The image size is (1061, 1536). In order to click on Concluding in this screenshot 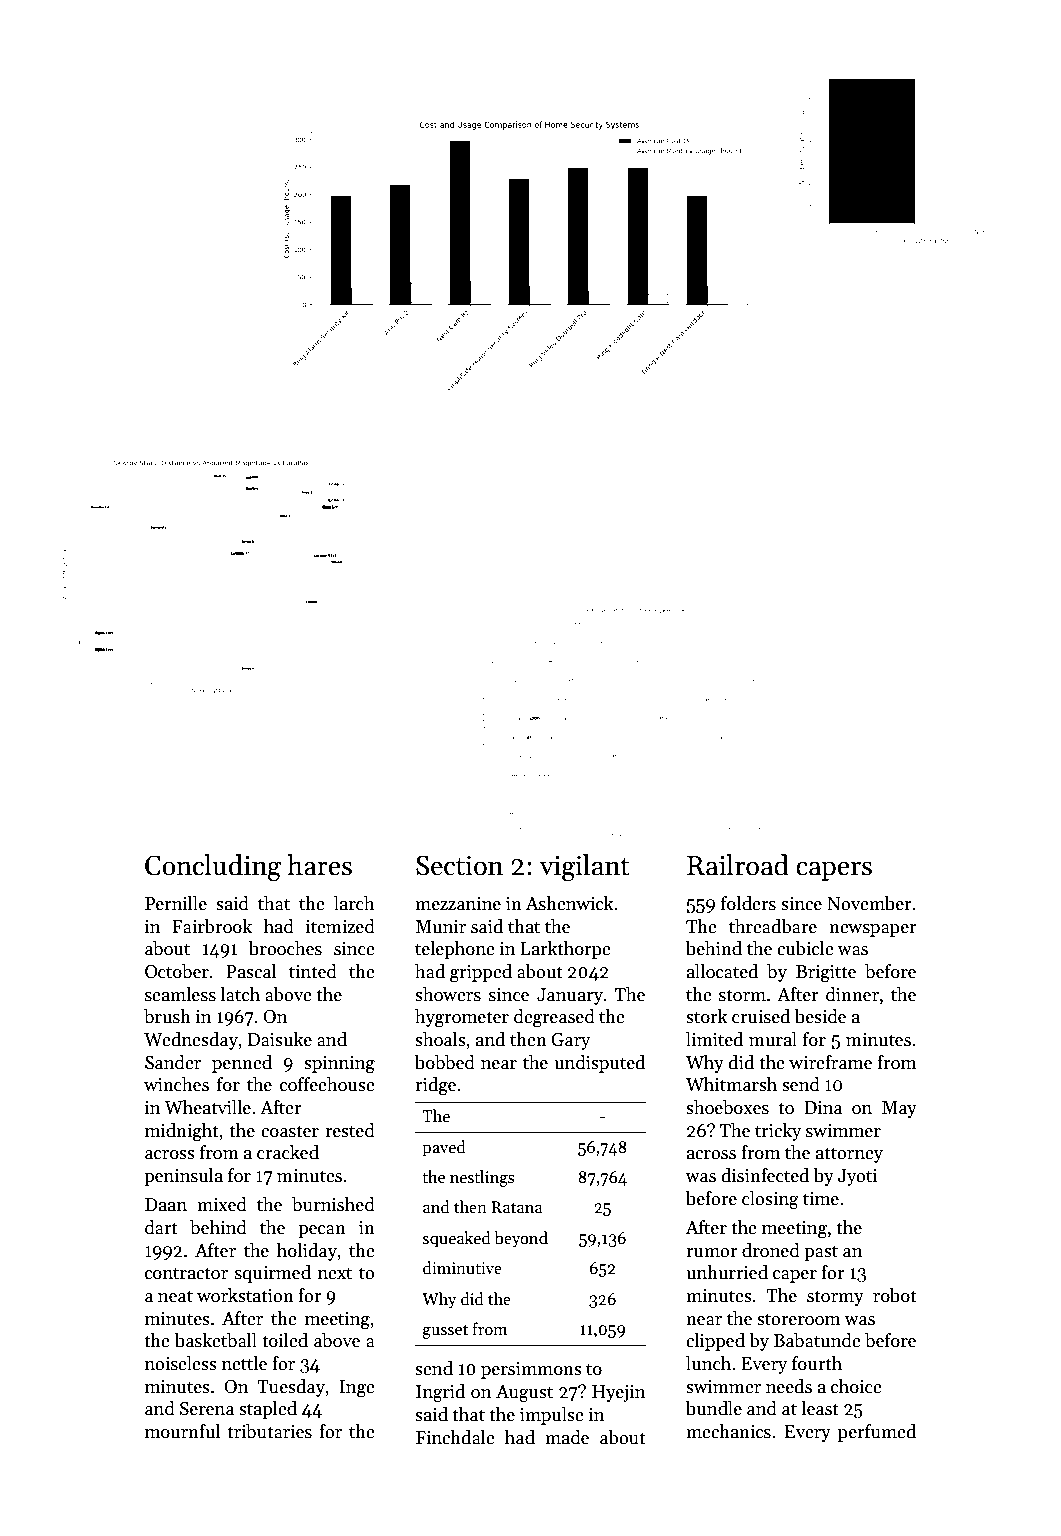, I will do `click(213, 868)`.
